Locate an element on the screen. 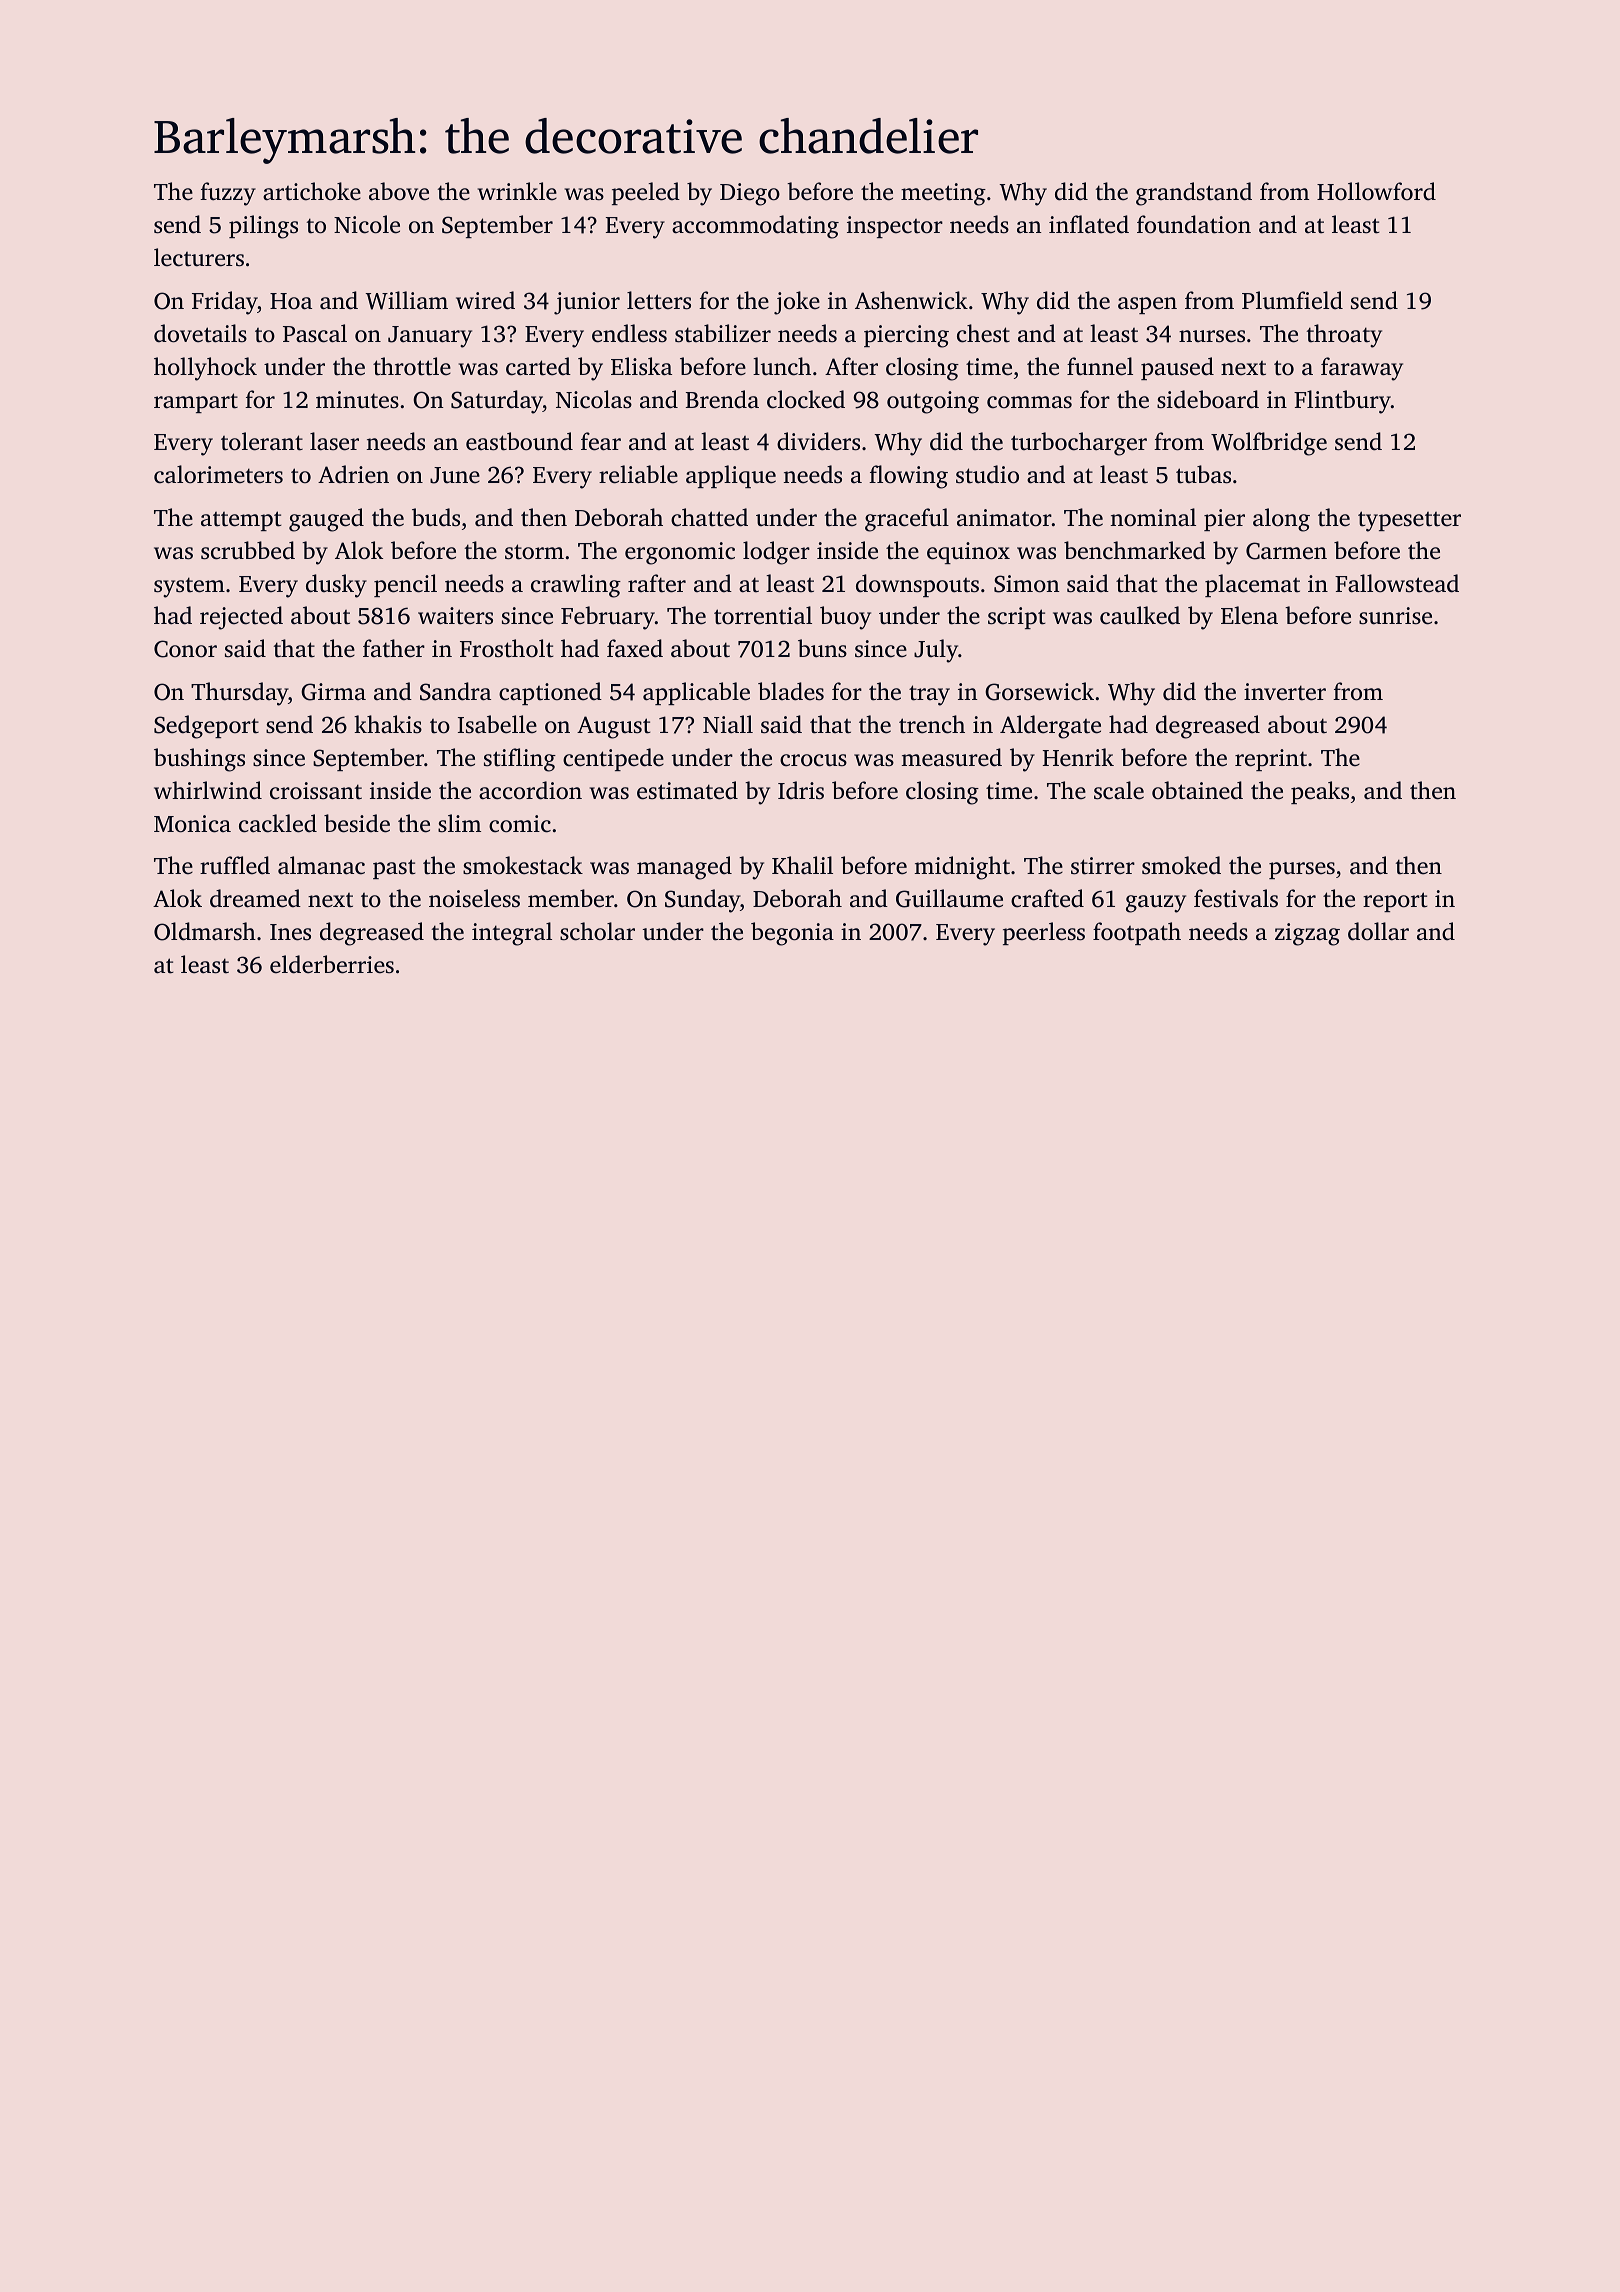 The width and height of the screenshot is (1620, 2292). Ines is located at coordinates (290, 932).
